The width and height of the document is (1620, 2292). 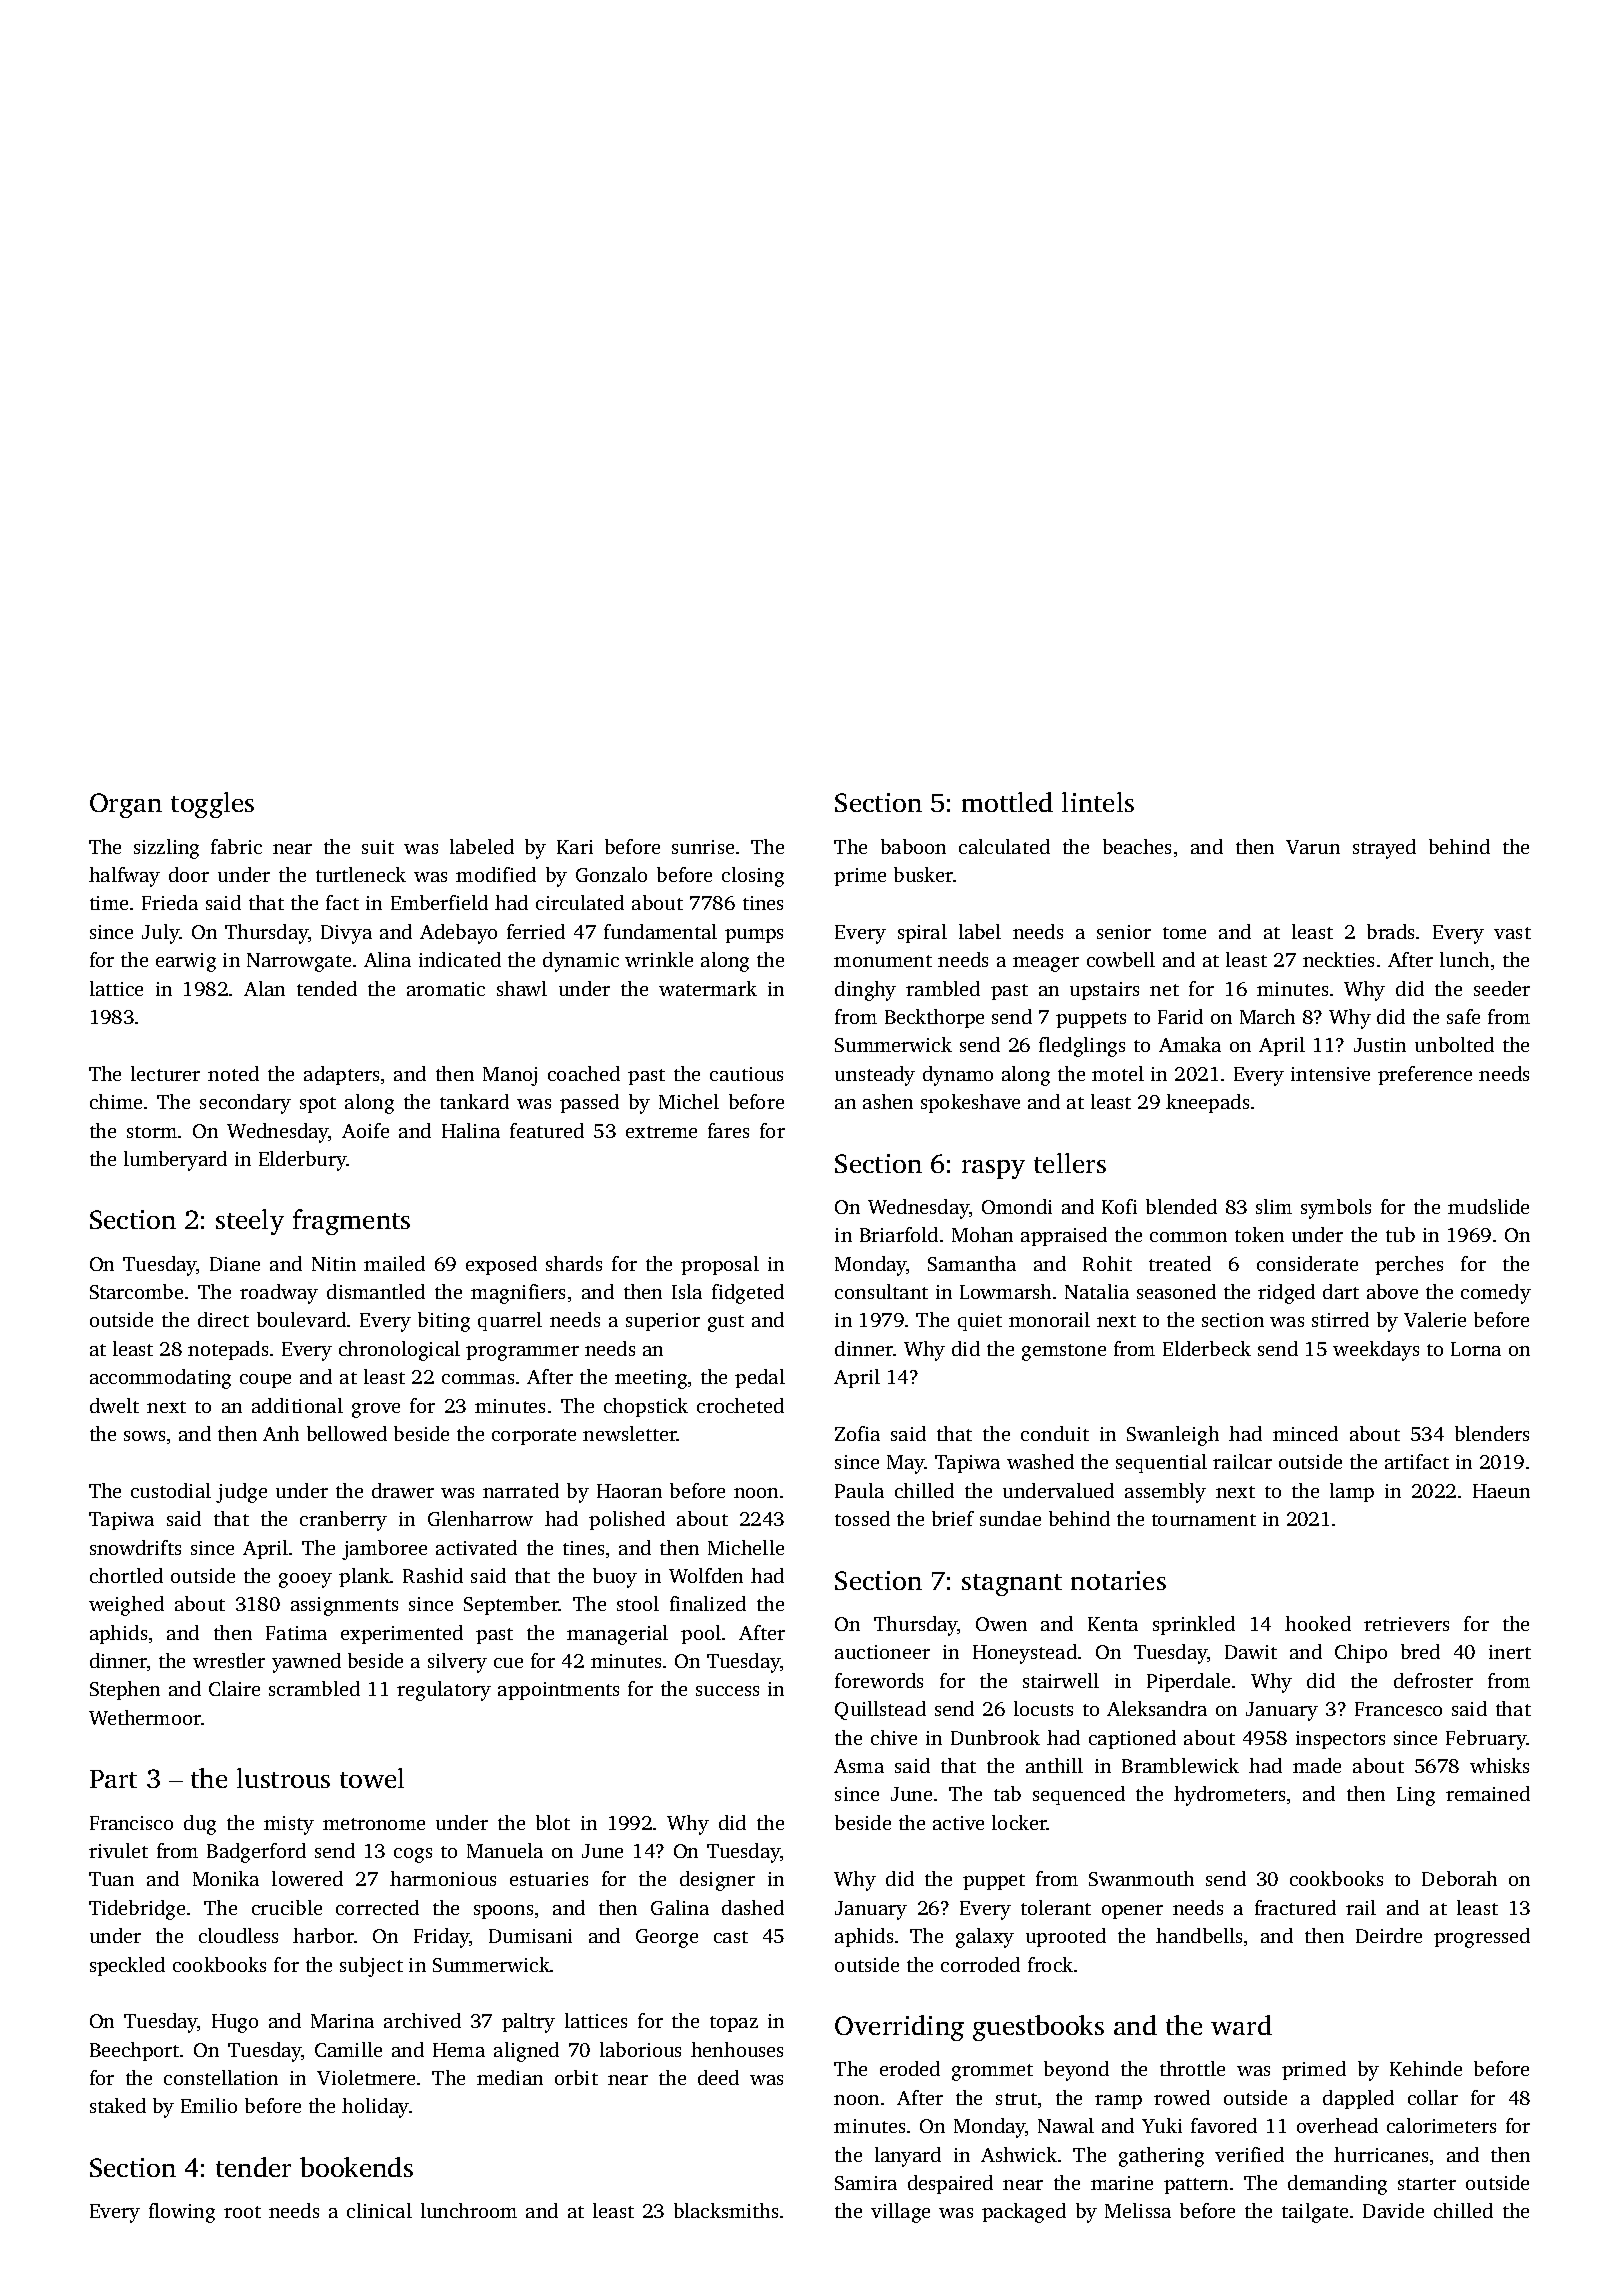 What do you see at coordinates (1001, 1624) in the document?
I see `Owen` at bounding box center [1001, 1624].
